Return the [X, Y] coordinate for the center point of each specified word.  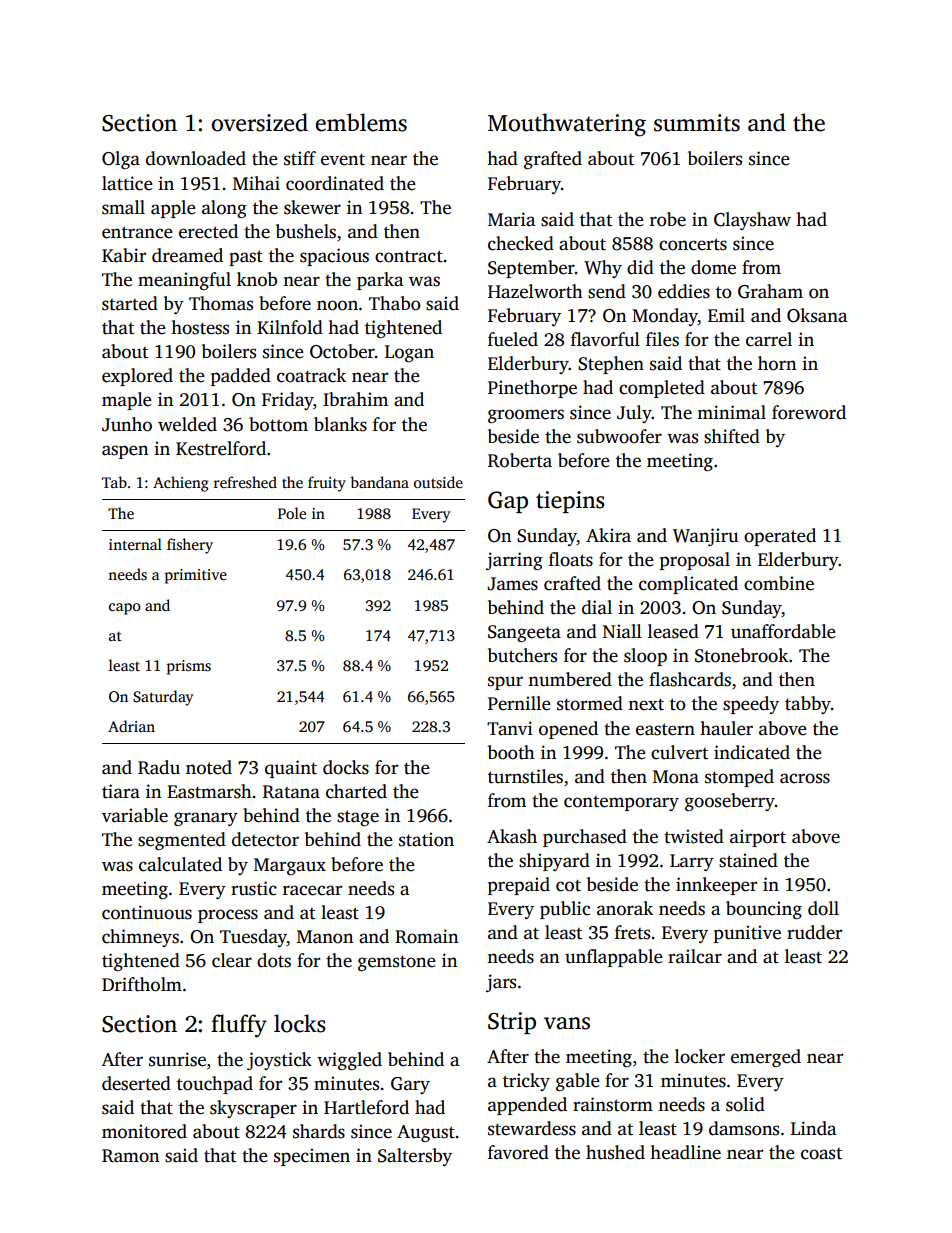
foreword [809, 412]
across [805, 778]
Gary [410, 1085]
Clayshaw [752, 221]
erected [208, 231]
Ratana [291, 792]
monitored [144, 1131]
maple [127, 401]
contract [409, 256]
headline [685, 1152]
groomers [526, 416]
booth [511, 752]
